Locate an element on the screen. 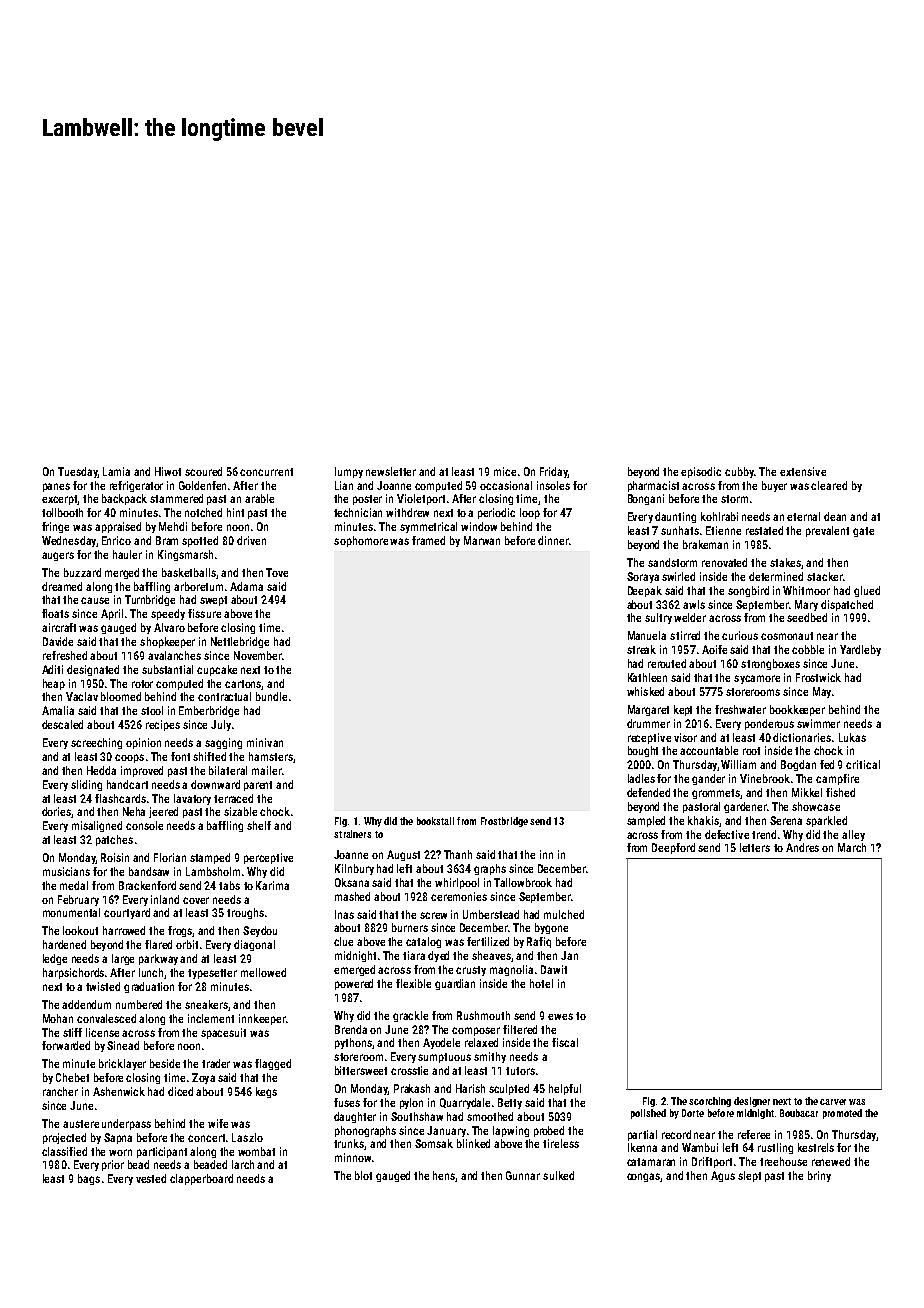 This screenshot has height=1308, width=924. Gunnar is located at coordinates (523, 1175).
